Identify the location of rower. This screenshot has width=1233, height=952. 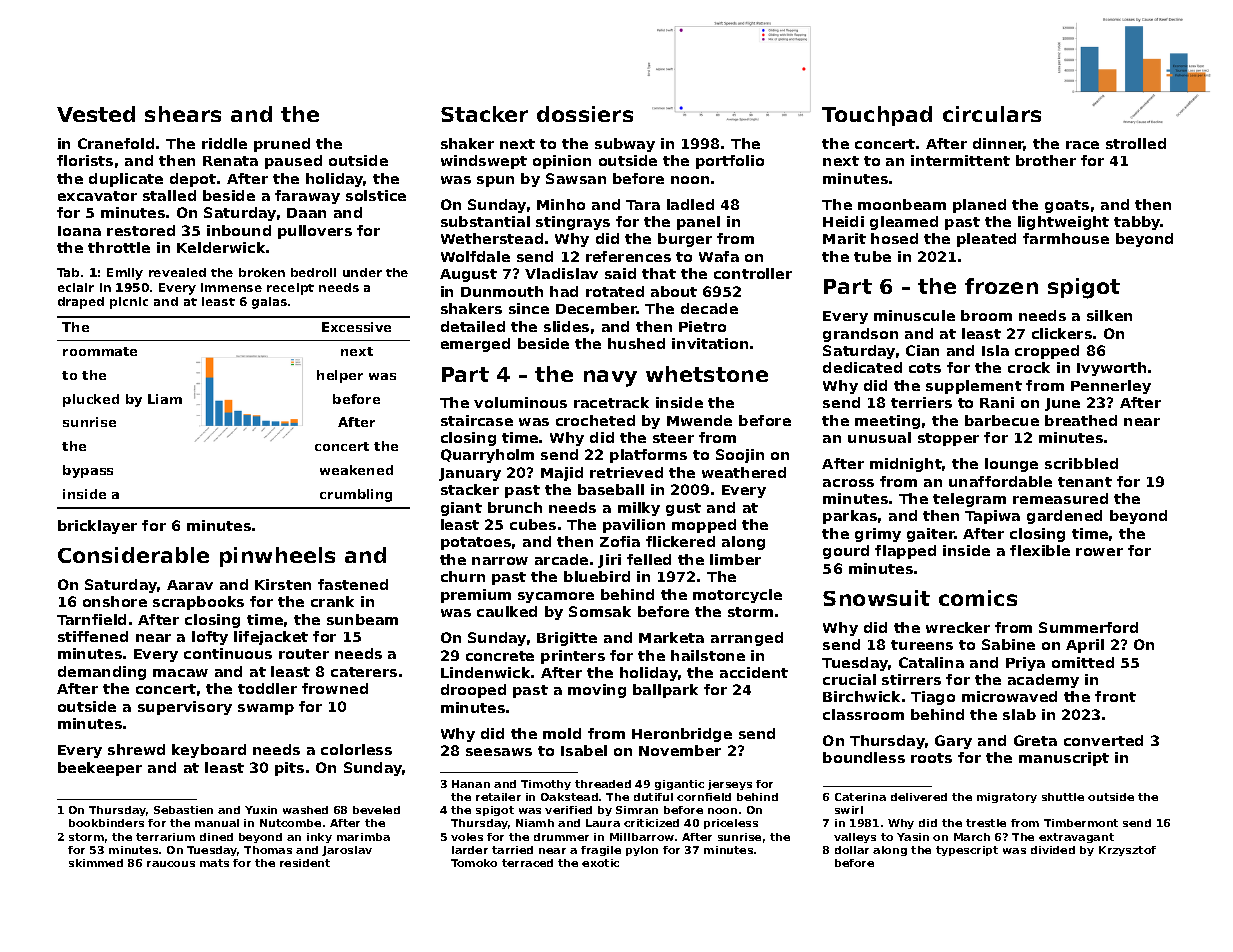
(1099, 552).
